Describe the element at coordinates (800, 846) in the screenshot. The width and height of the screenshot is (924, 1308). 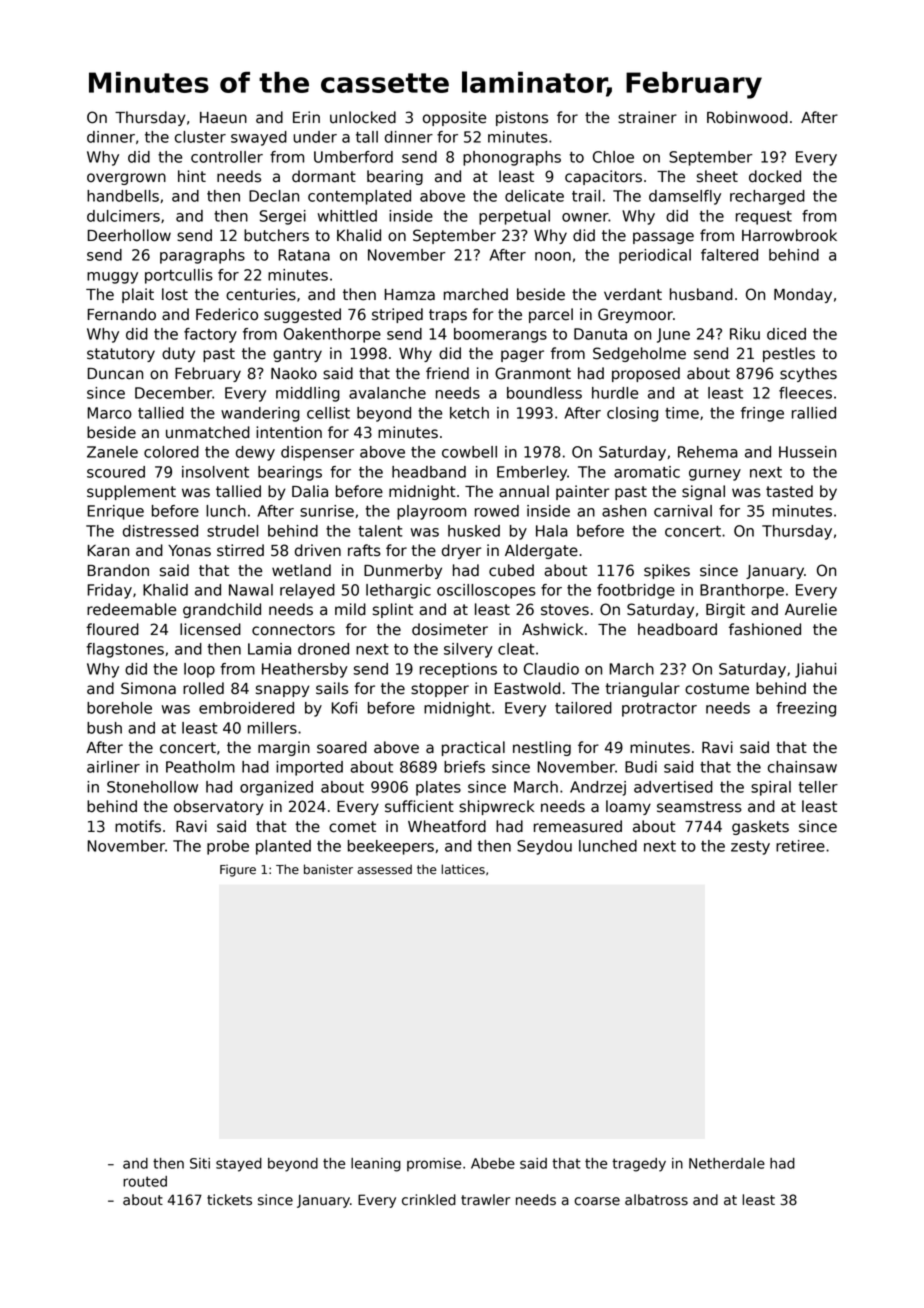
I see `retiree` at that location.
